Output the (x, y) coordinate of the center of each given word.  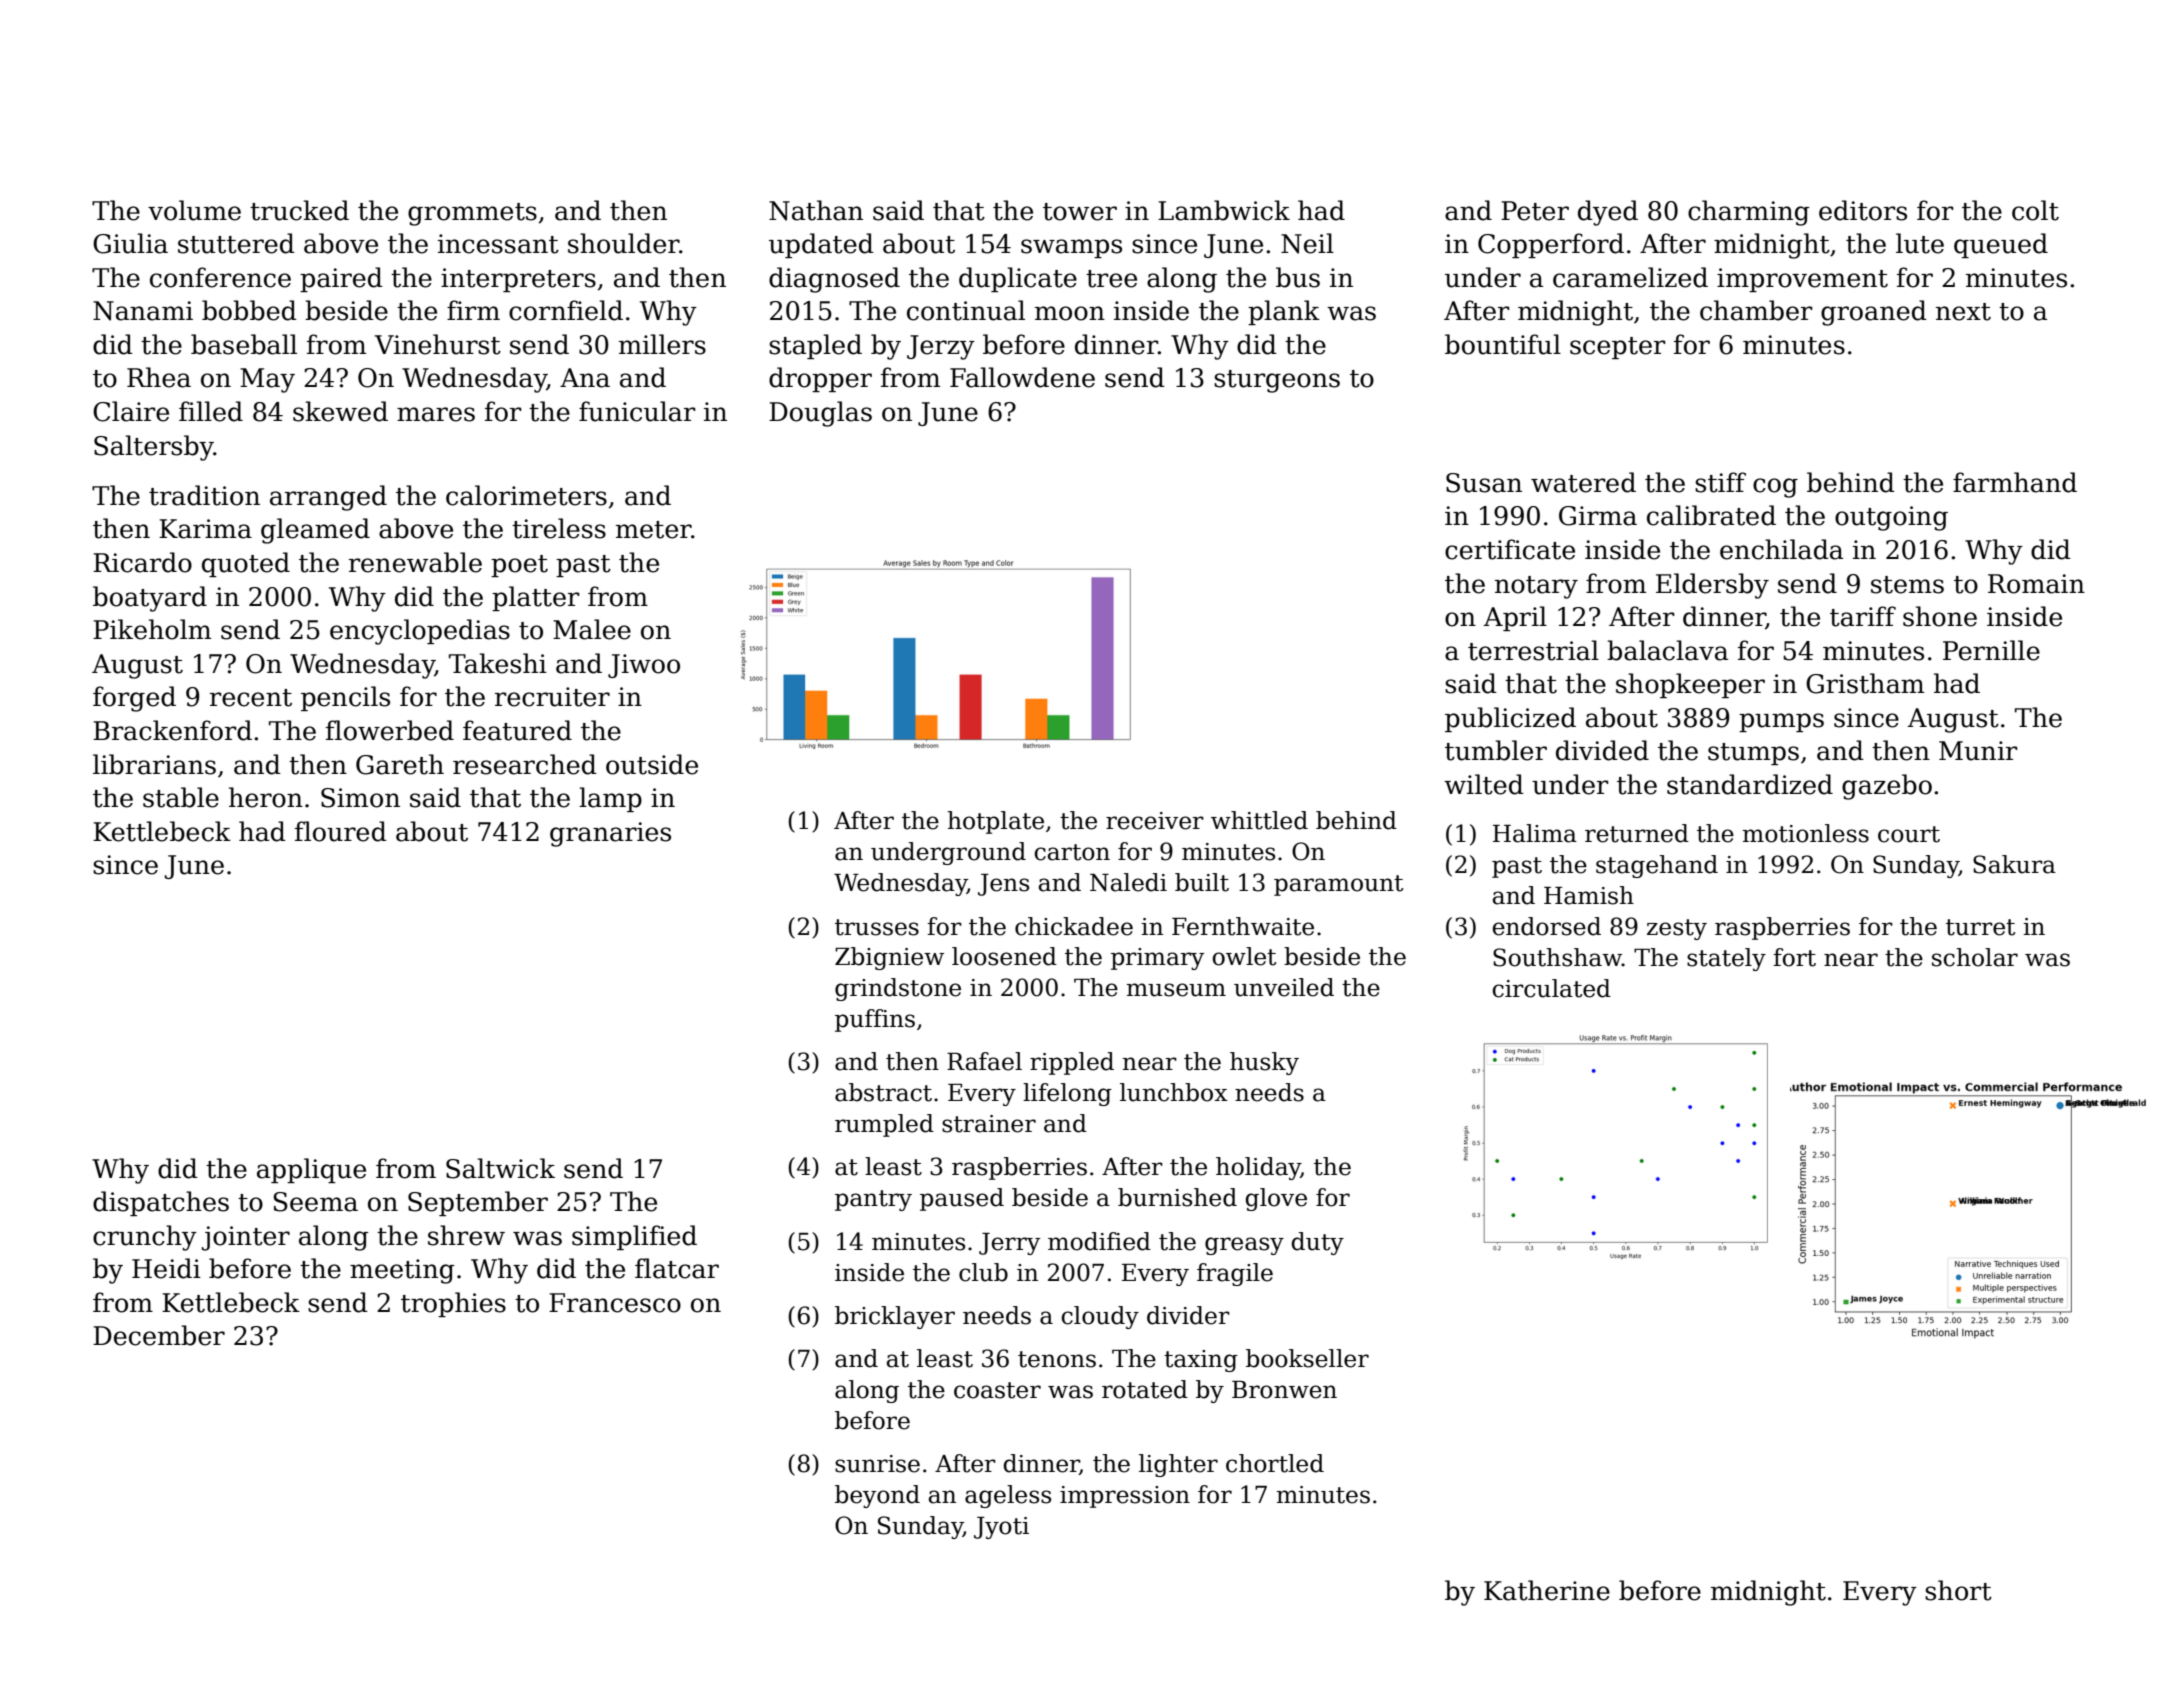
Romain (2036, 584)
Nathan (816, 210)
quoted (246, 564)
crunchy (145, 1238)
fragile (1235, 1274)
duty (1318, 1243)
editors (1863, 210)
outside (652, 764)
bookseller (1307, 1358)
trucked (299, 210)
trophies (453, 1304)
